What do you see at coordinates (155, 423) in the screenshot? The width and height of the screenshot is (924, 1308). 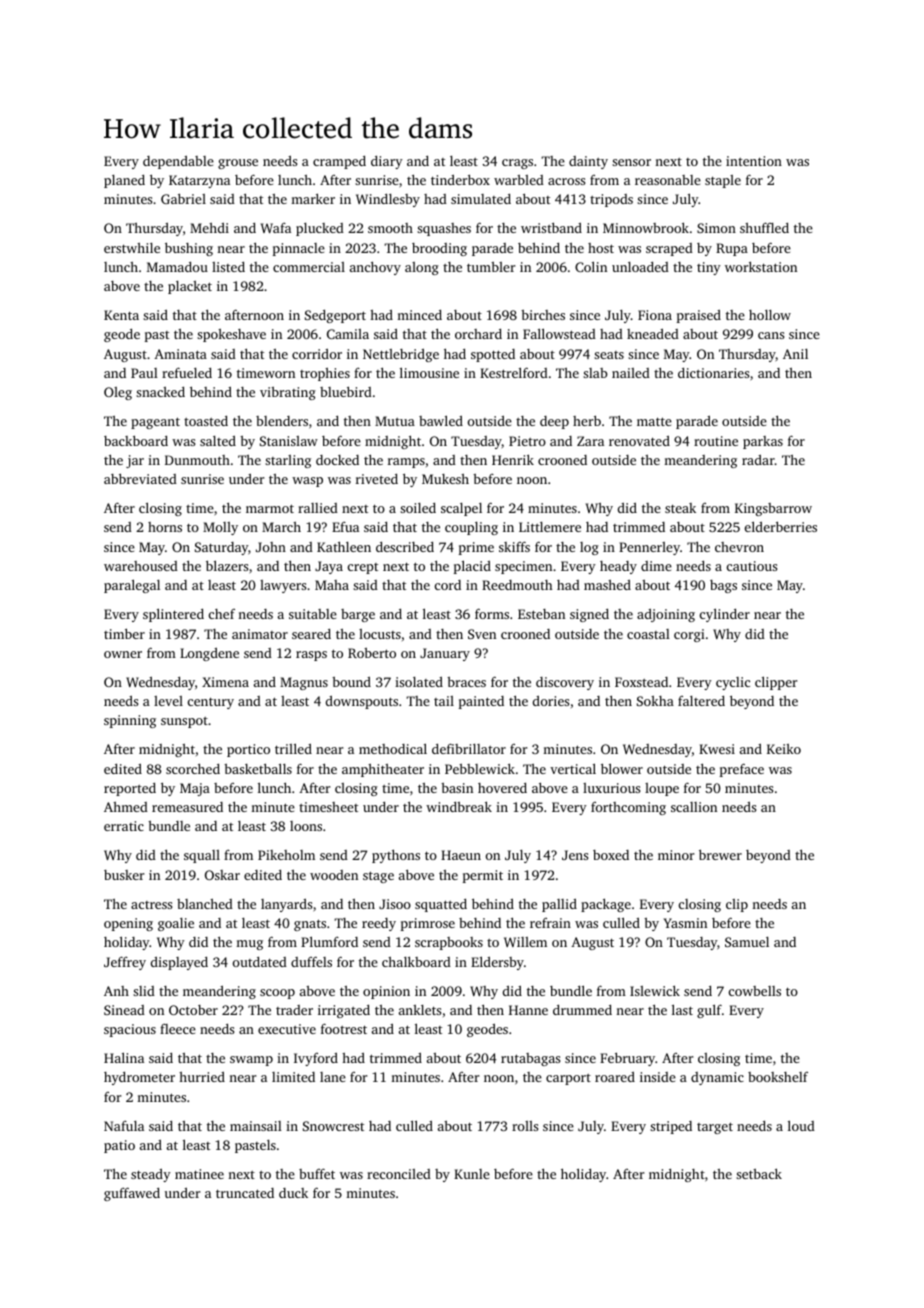 I see `pageant` at bounding box center [155, 423].
